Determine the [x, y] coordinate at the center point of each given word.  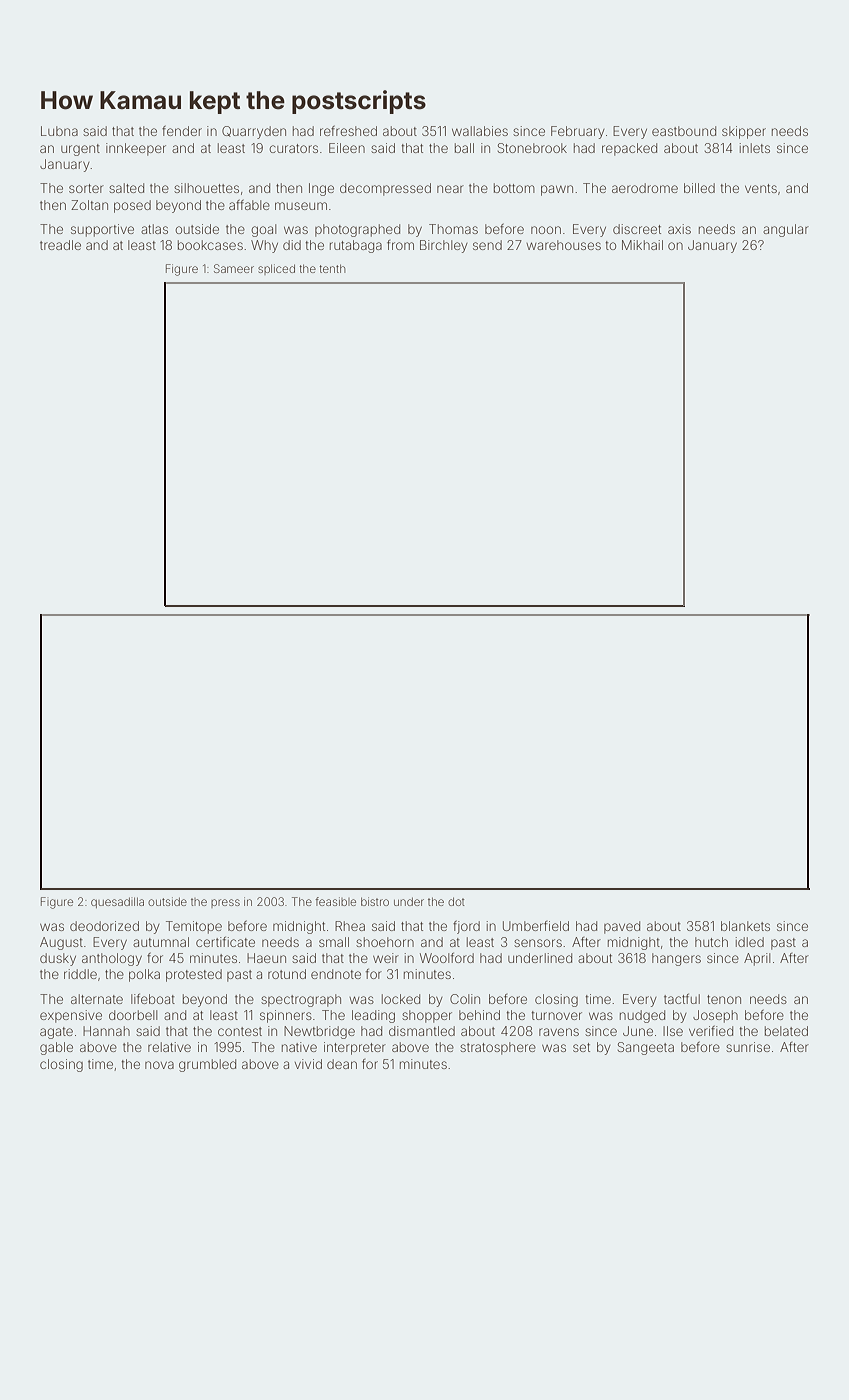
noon [546, 230]
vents [761, 188]
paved [622, 927]
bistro [375, 901]
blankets [745, 926]
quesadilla [117, 902]
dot [456, 901]
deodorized [104, 926]
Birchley [444, 246]
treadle [60, 245]
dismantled [422, 1031]
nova [159, 1065]
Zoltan [89, 205]
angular [786, 230]
